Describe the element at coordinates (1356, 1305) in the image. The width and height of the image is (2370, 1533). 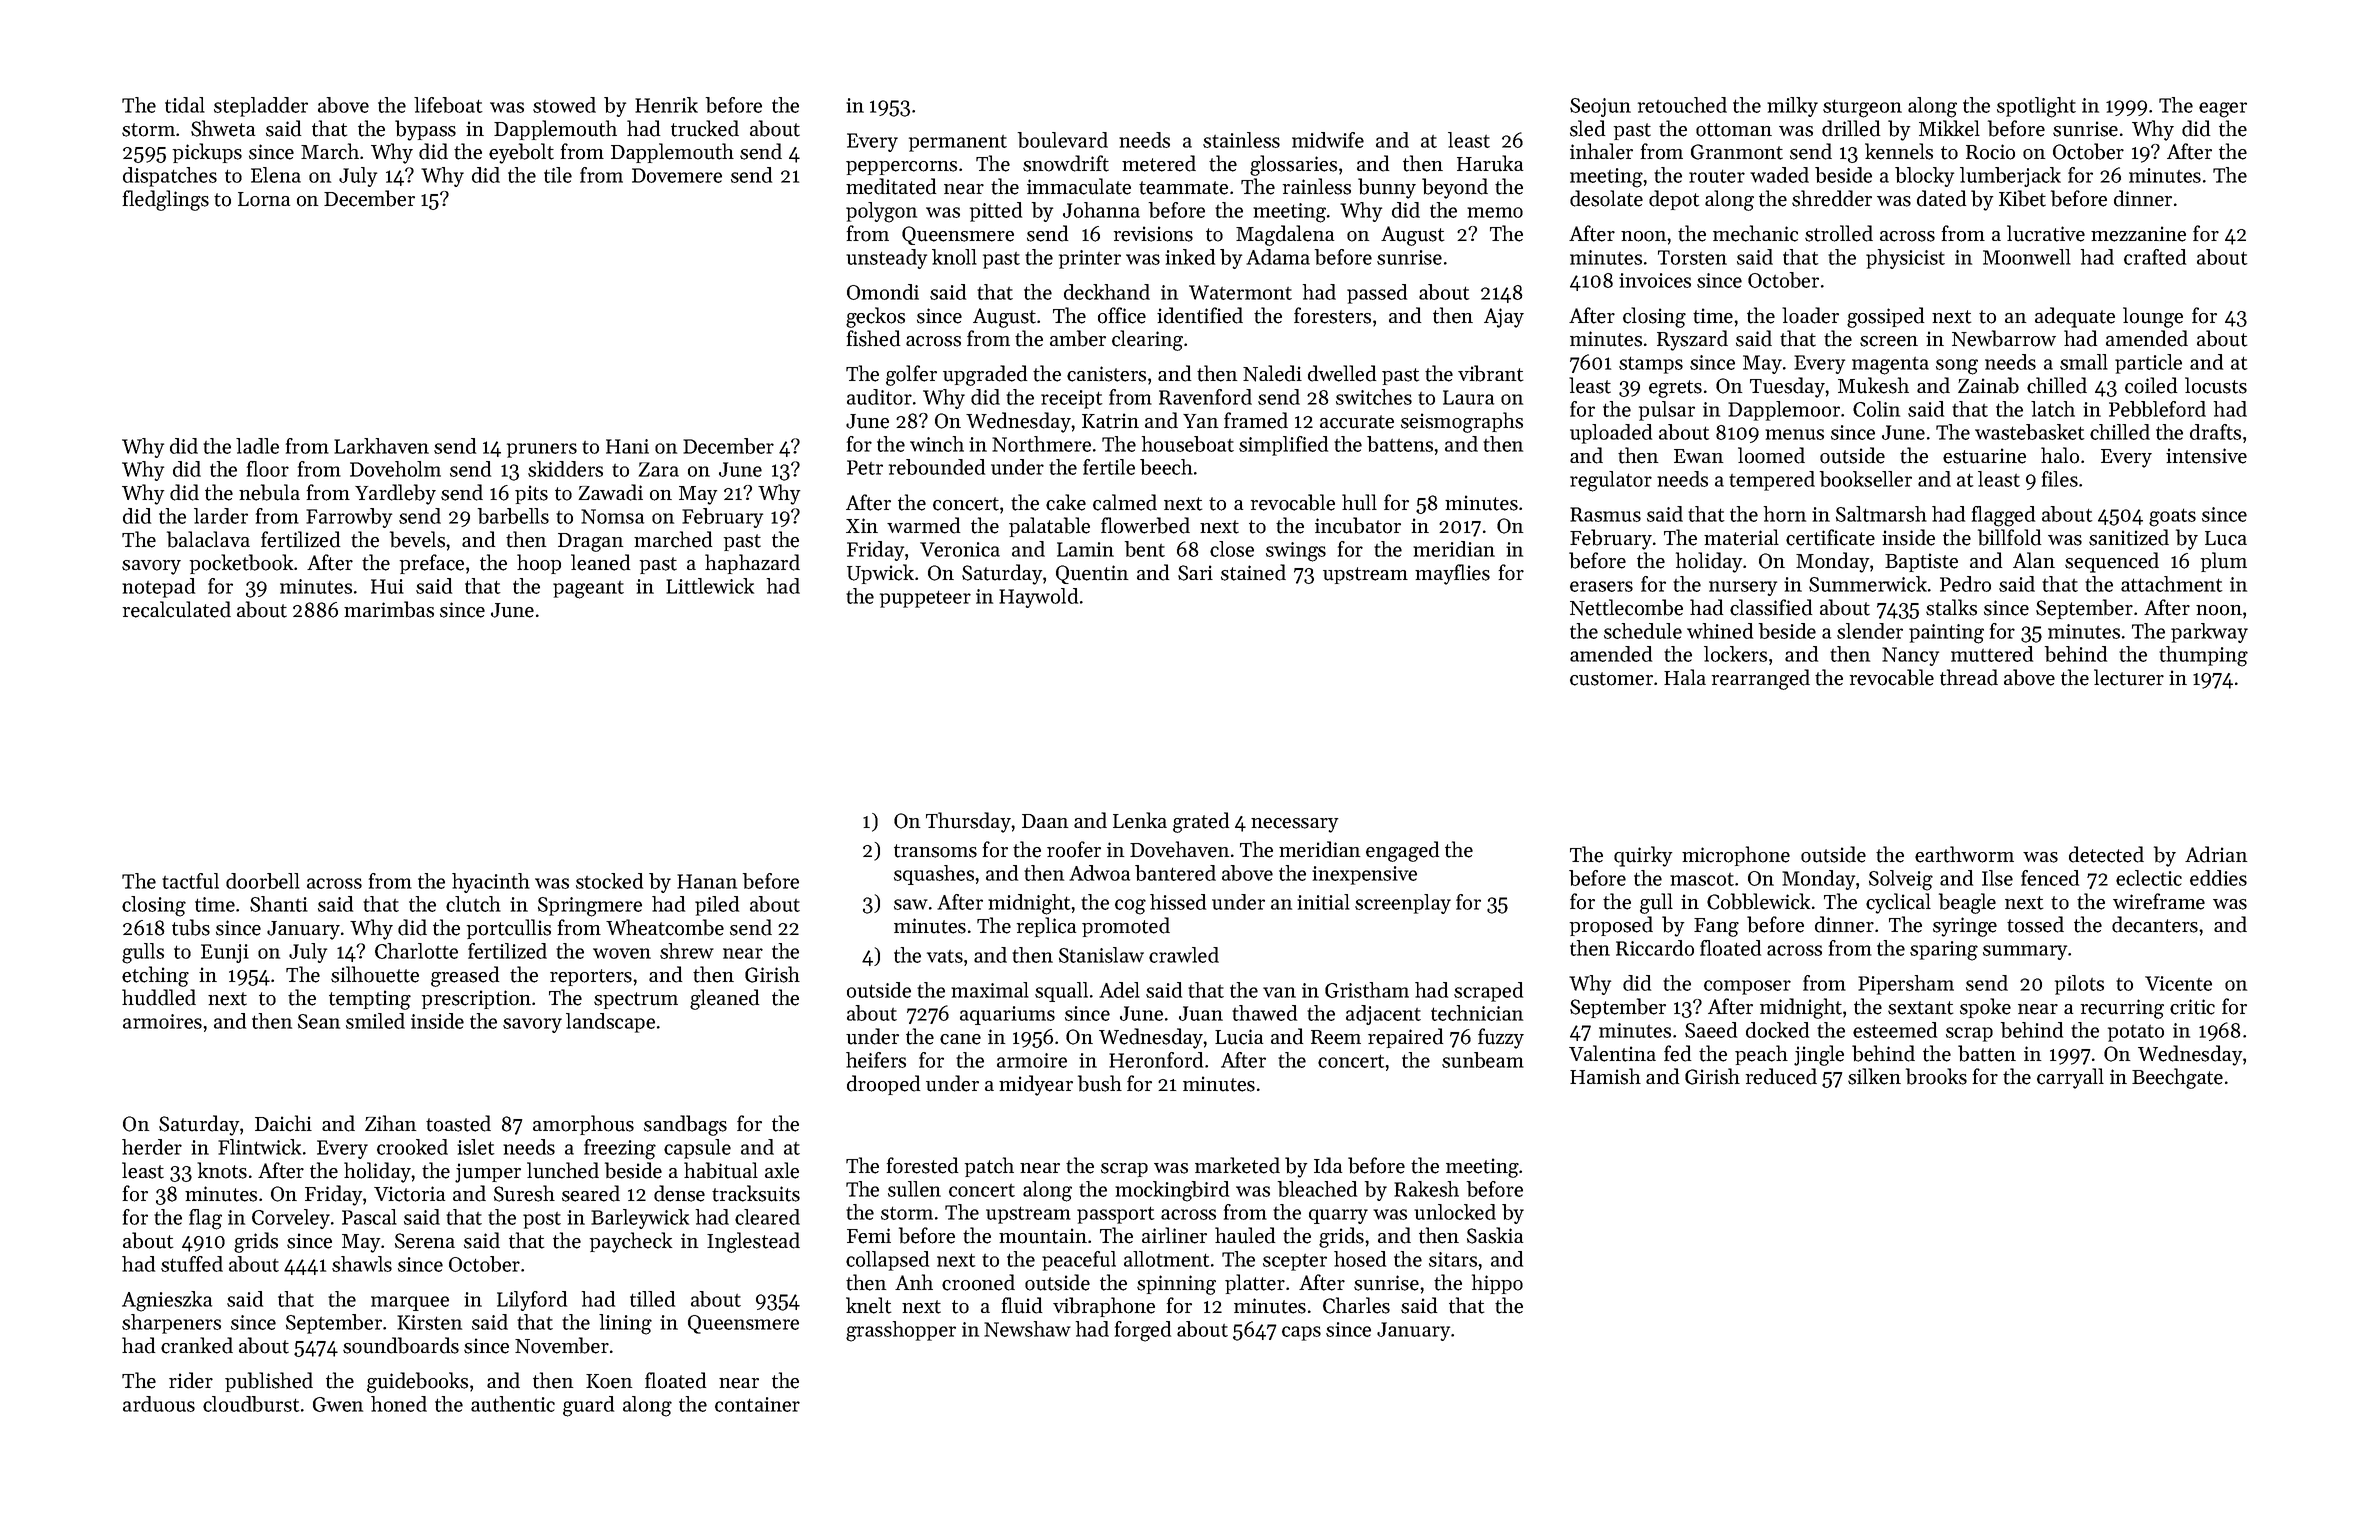
I see `Charles` at that location.
